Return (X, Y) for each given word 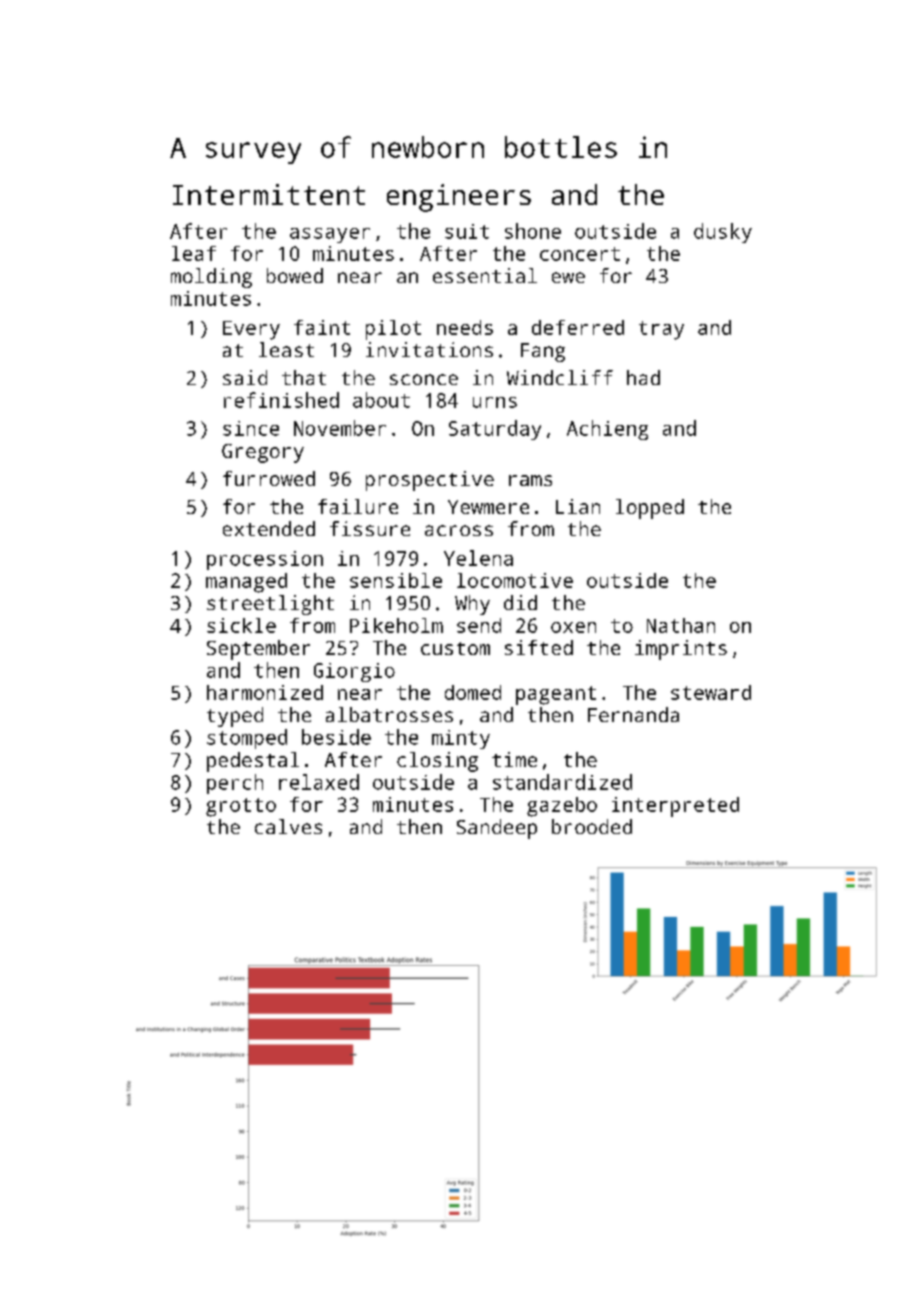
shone (533, 231)
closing (437, 762)
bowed (295, 275)
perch (235, 784)
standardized (562, 782)
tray (661, 330)
